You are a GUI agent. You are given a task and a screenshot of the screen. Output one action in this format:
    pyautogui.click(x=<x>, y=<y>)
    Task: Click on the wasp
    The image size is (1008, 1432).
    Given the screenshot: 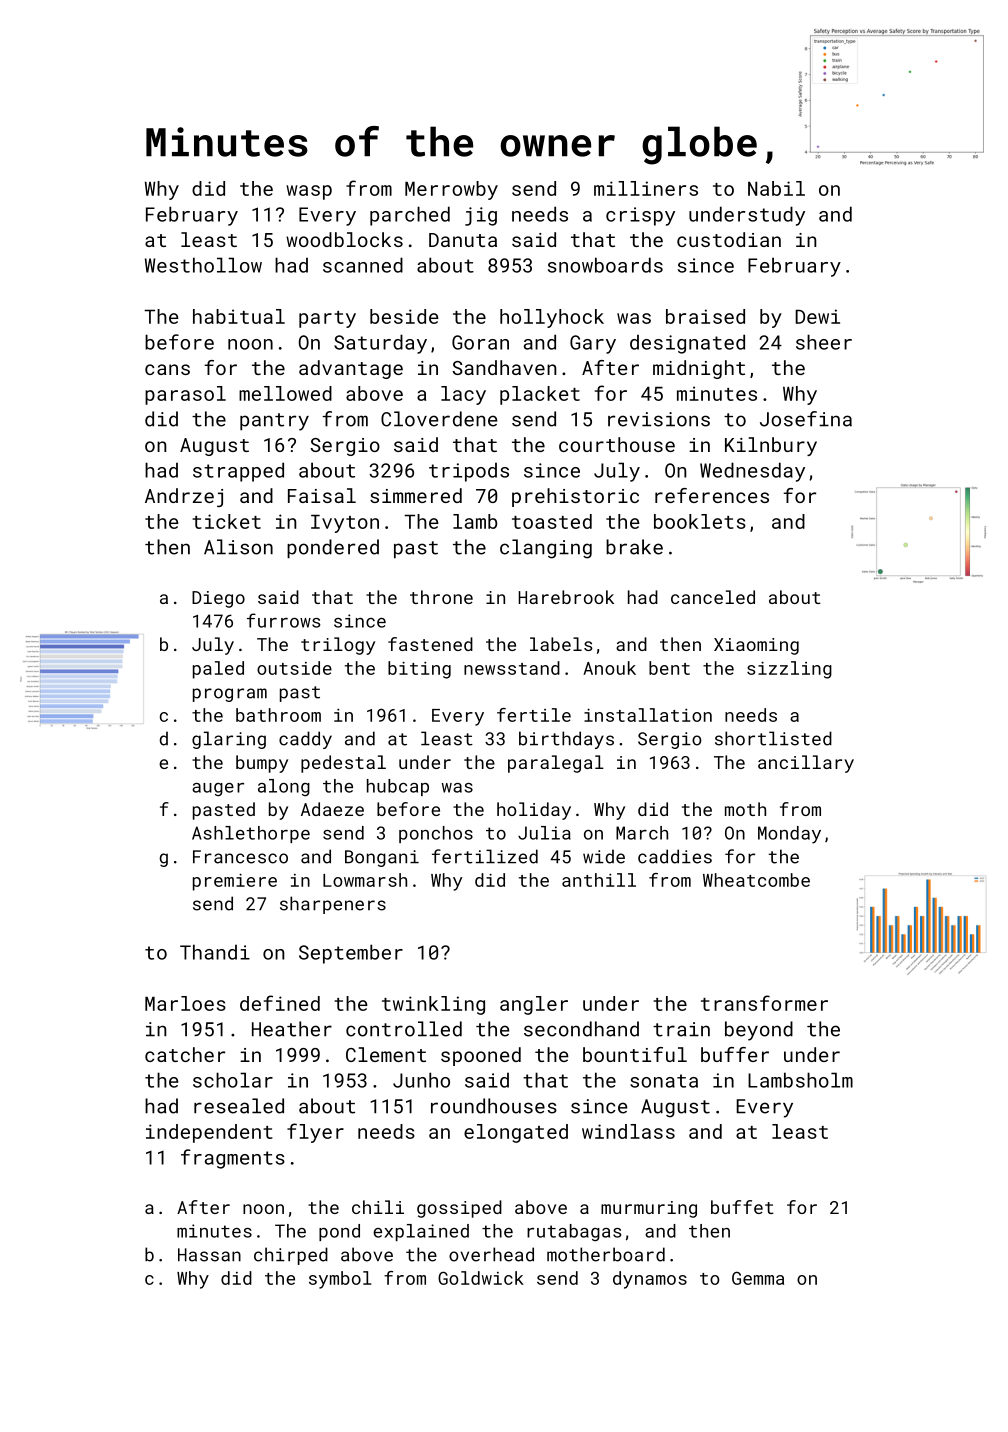 What is the action you would take?
    pyautogui.click(x=309, y=192)
